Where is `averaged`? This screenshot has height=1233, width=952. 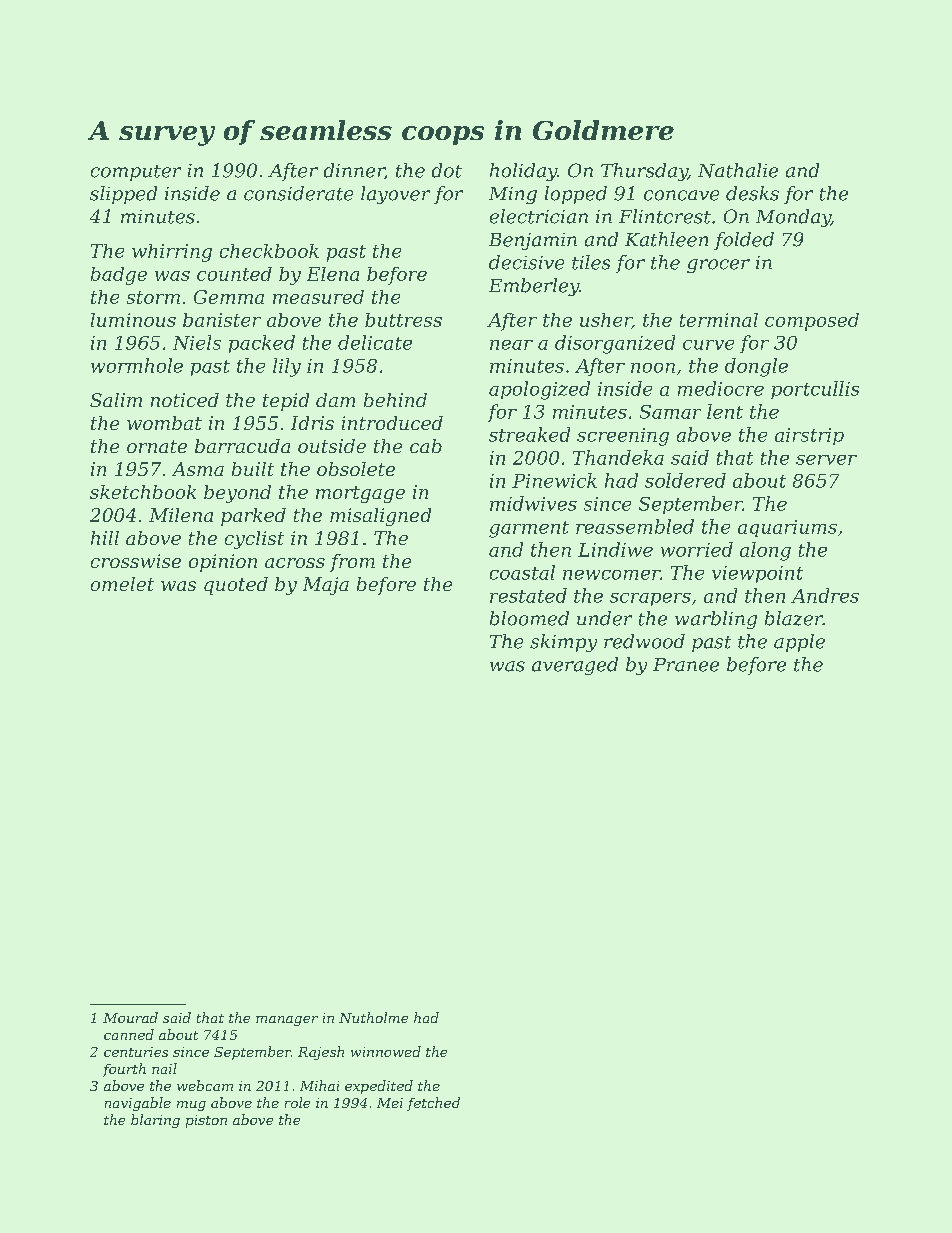 averaged is located at coordinates (575, 666).
